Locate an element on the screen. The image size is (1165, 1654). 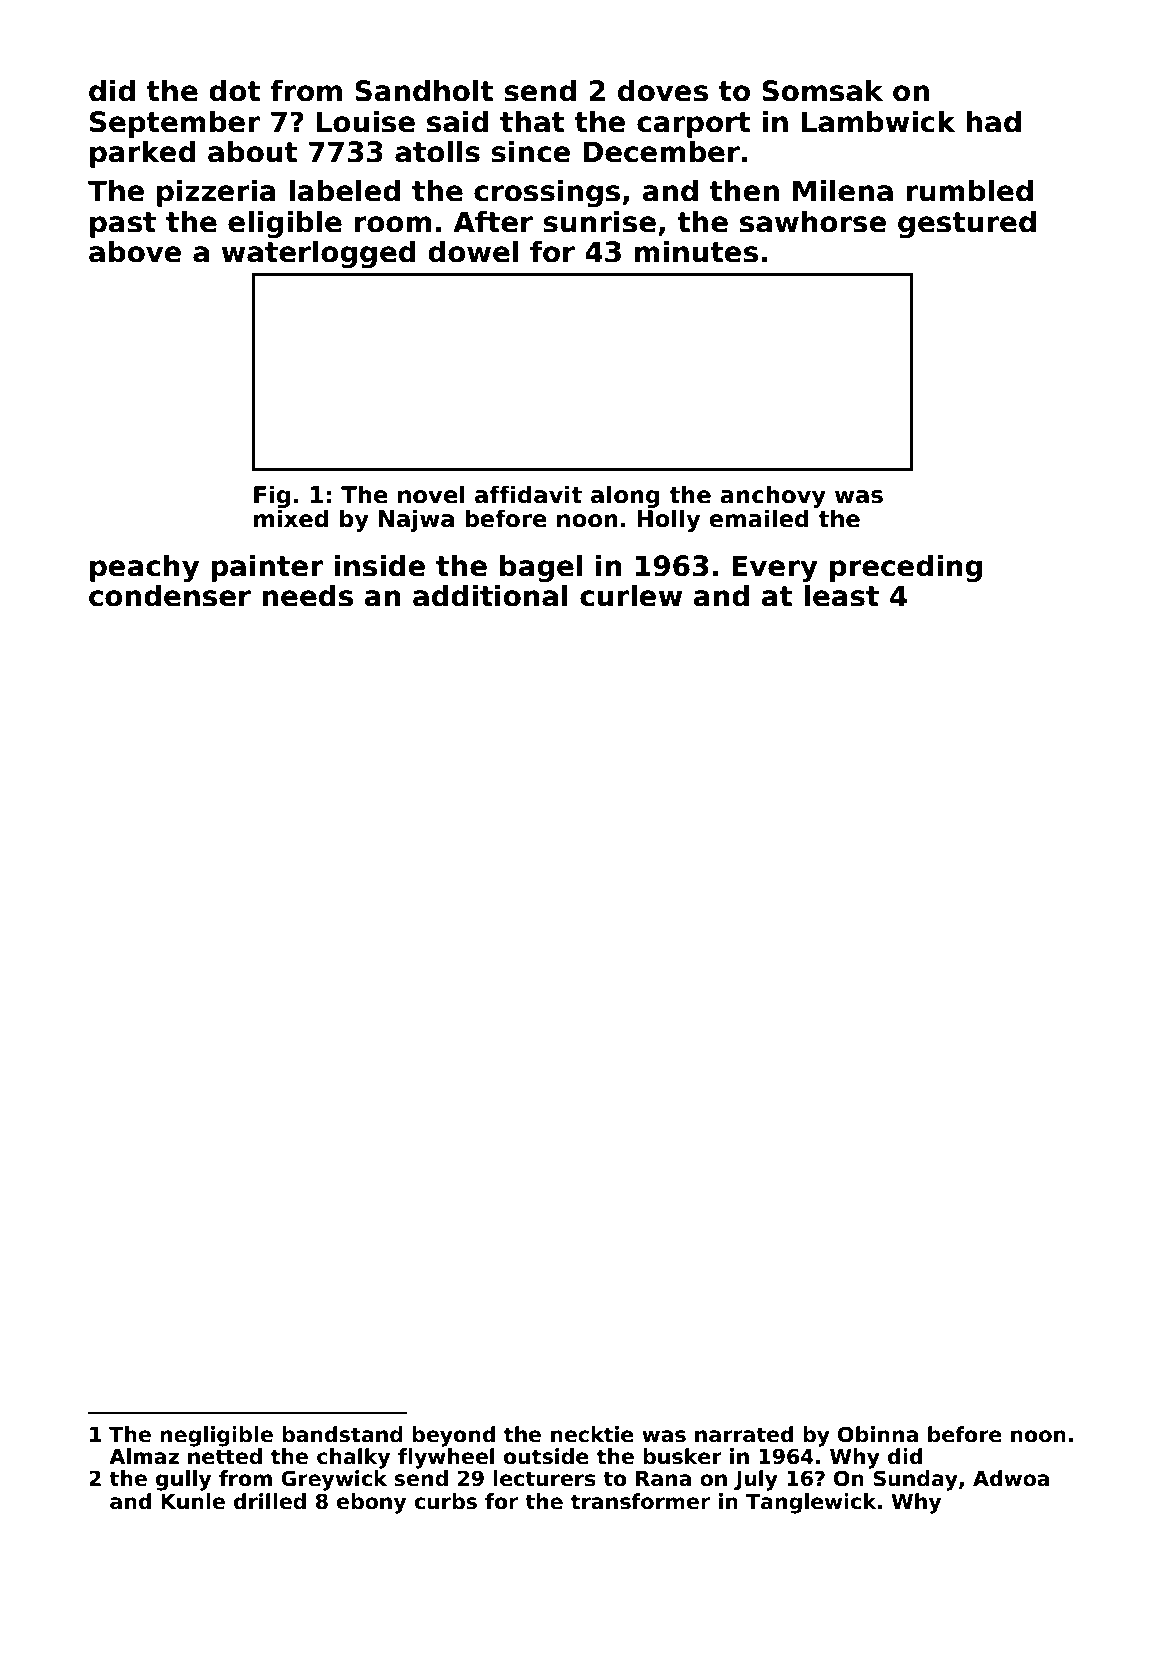
necktie is located at coordinates (592, 1434).
